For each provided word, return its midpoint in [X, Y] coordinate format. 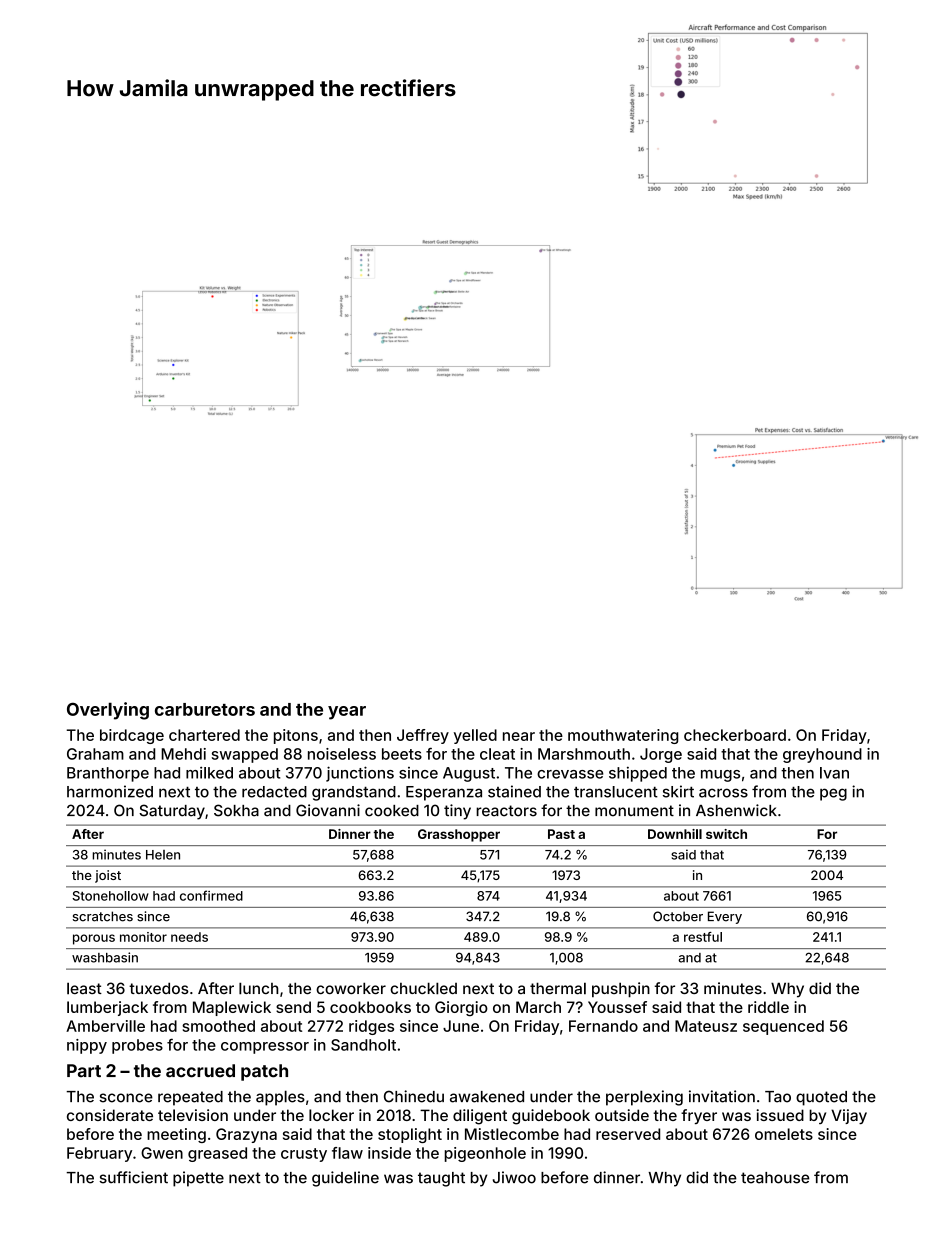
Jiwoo [514, 1177]
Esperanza [444, 793]
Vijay [849, 1116]
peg [833, 794]
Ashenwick [736, 810]
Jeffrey [423, 736]
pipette [198, 1179]
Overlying [108, 711]
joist [108, 876]
